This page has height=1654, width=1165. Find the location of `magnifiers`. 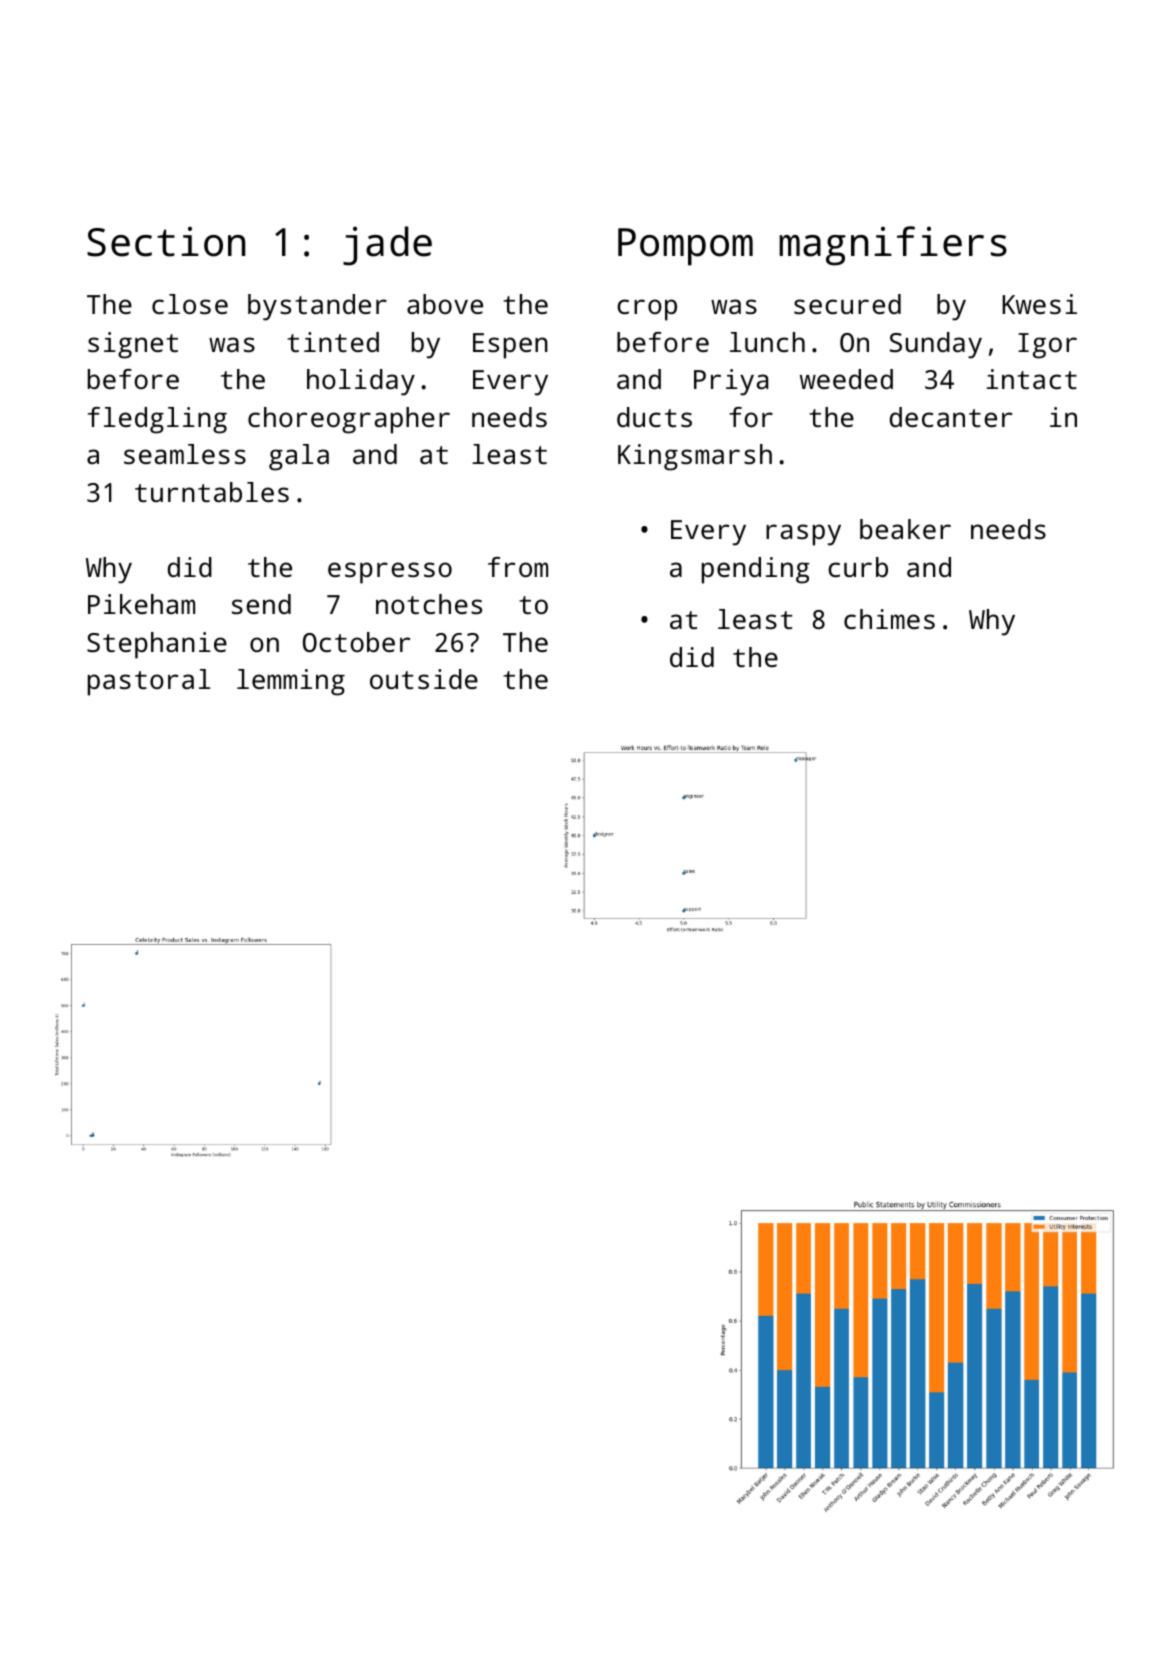

magnifiers is located at coordinates (893, 246).
